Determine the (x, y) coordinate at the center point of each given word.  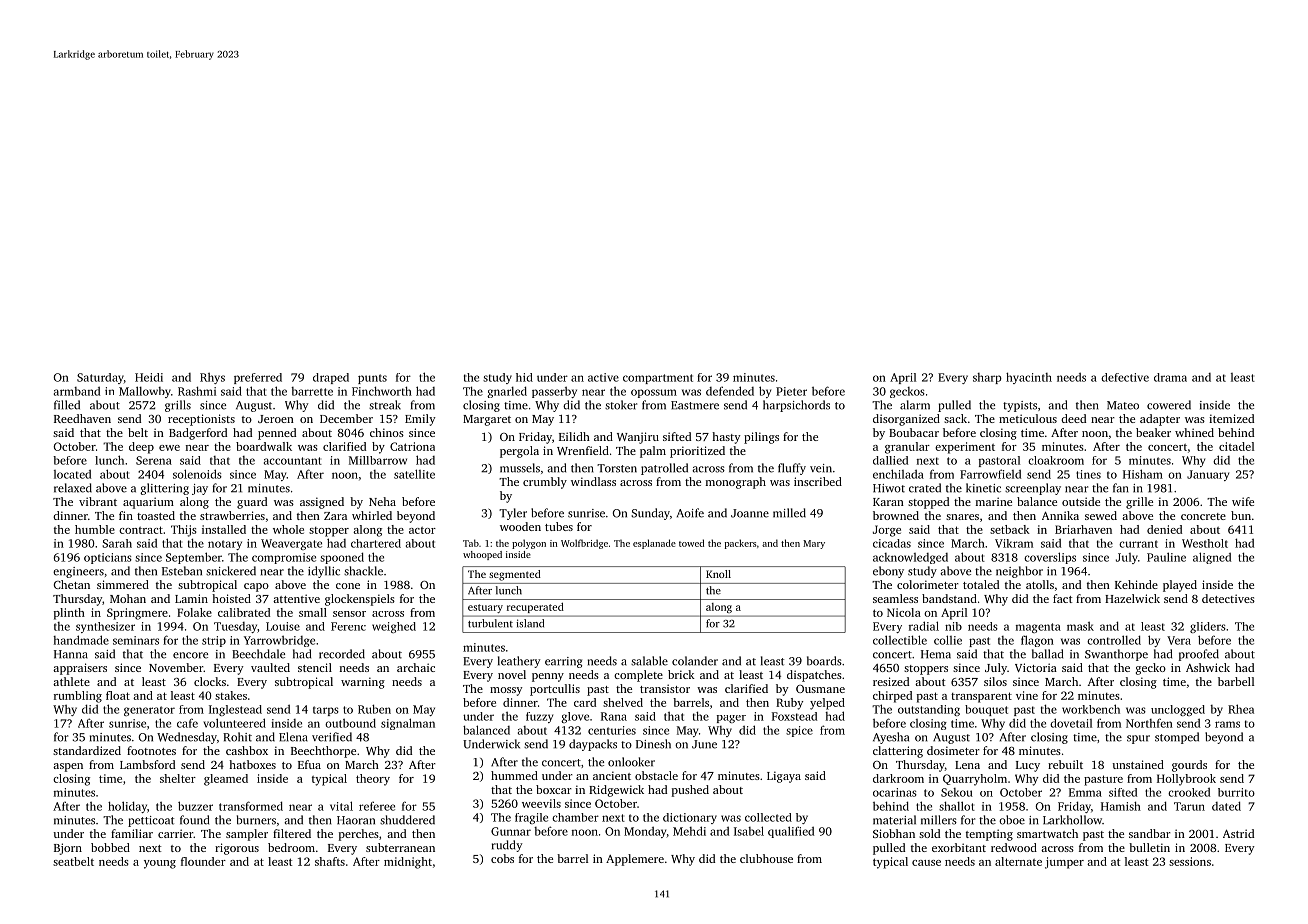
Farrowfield (990, 474)
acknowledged (910, 558)
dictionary (690, 818)
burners (256, 820)
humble (95, 529)
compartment (658, 379)
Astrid (1238, 833)
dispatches (814, 676)
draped (331, 378)
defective (1125, 377)
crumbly (545, 483)
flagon (1037, 641)
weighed (394, 627)
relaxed (73, 488)
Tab (471, 543)
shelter (178, 778)
